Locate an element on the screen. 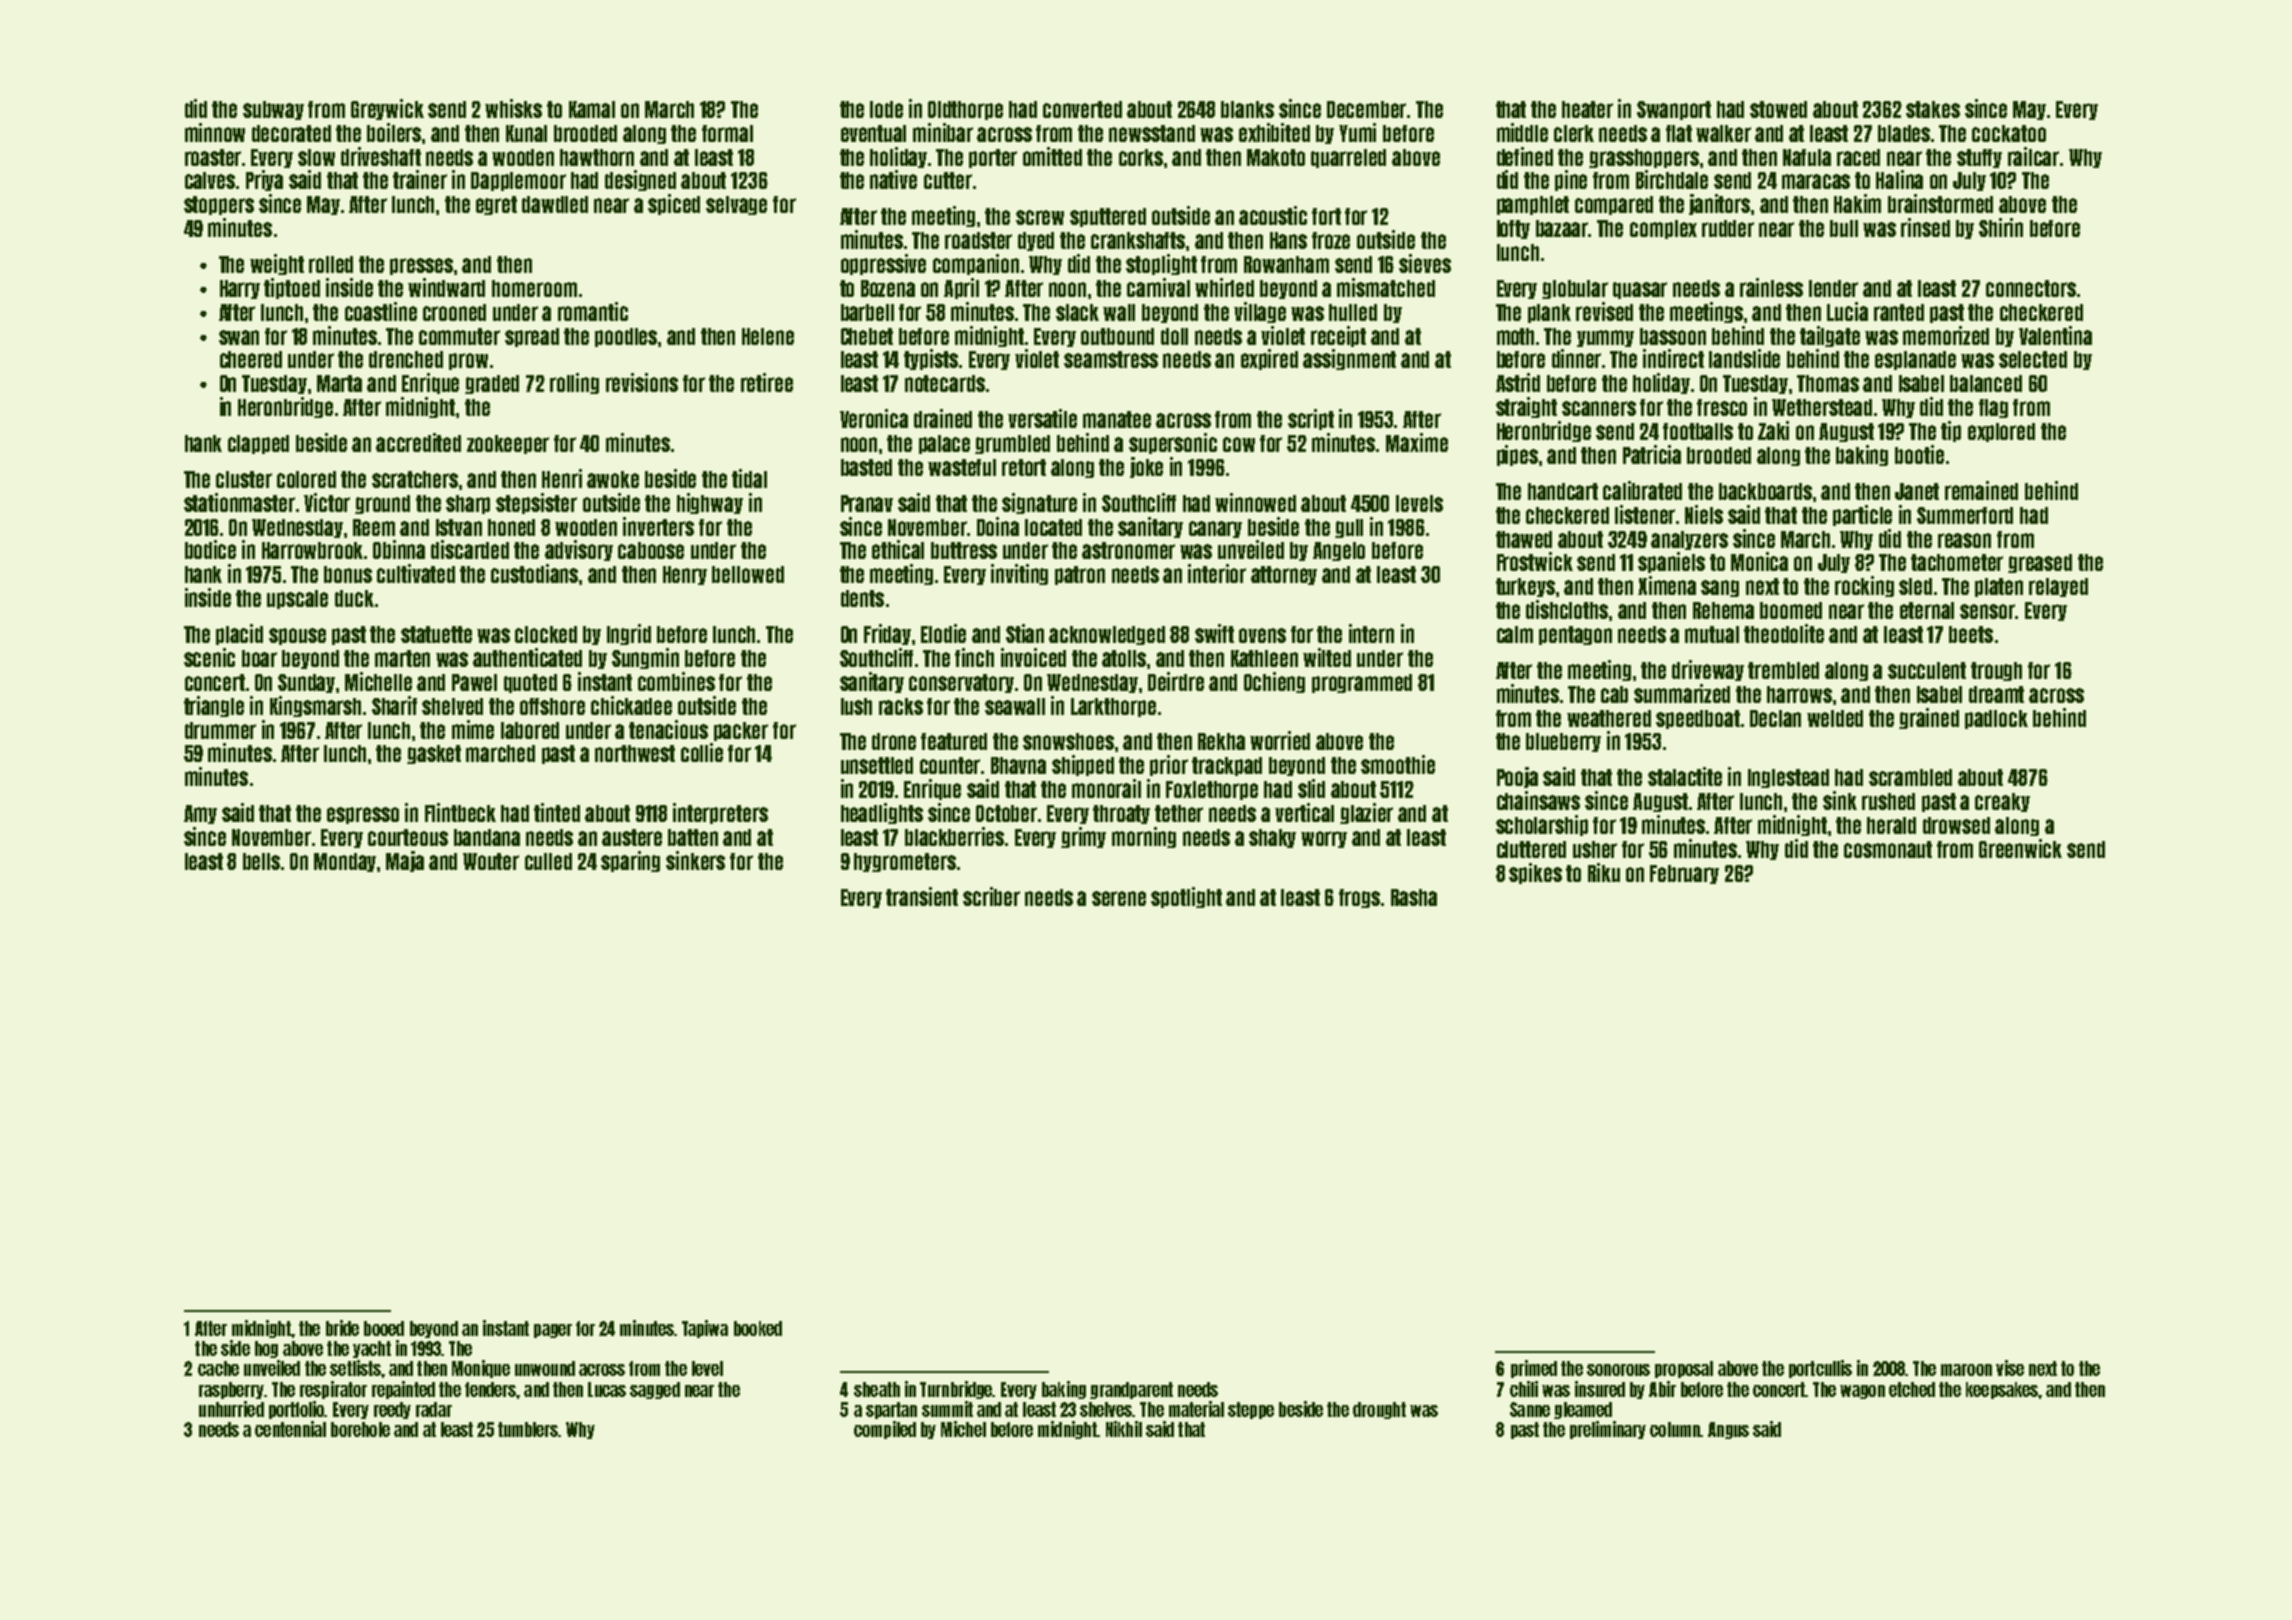 The image size is (2292, 1620). portcullis is located at coordinates (1820, 1369).
